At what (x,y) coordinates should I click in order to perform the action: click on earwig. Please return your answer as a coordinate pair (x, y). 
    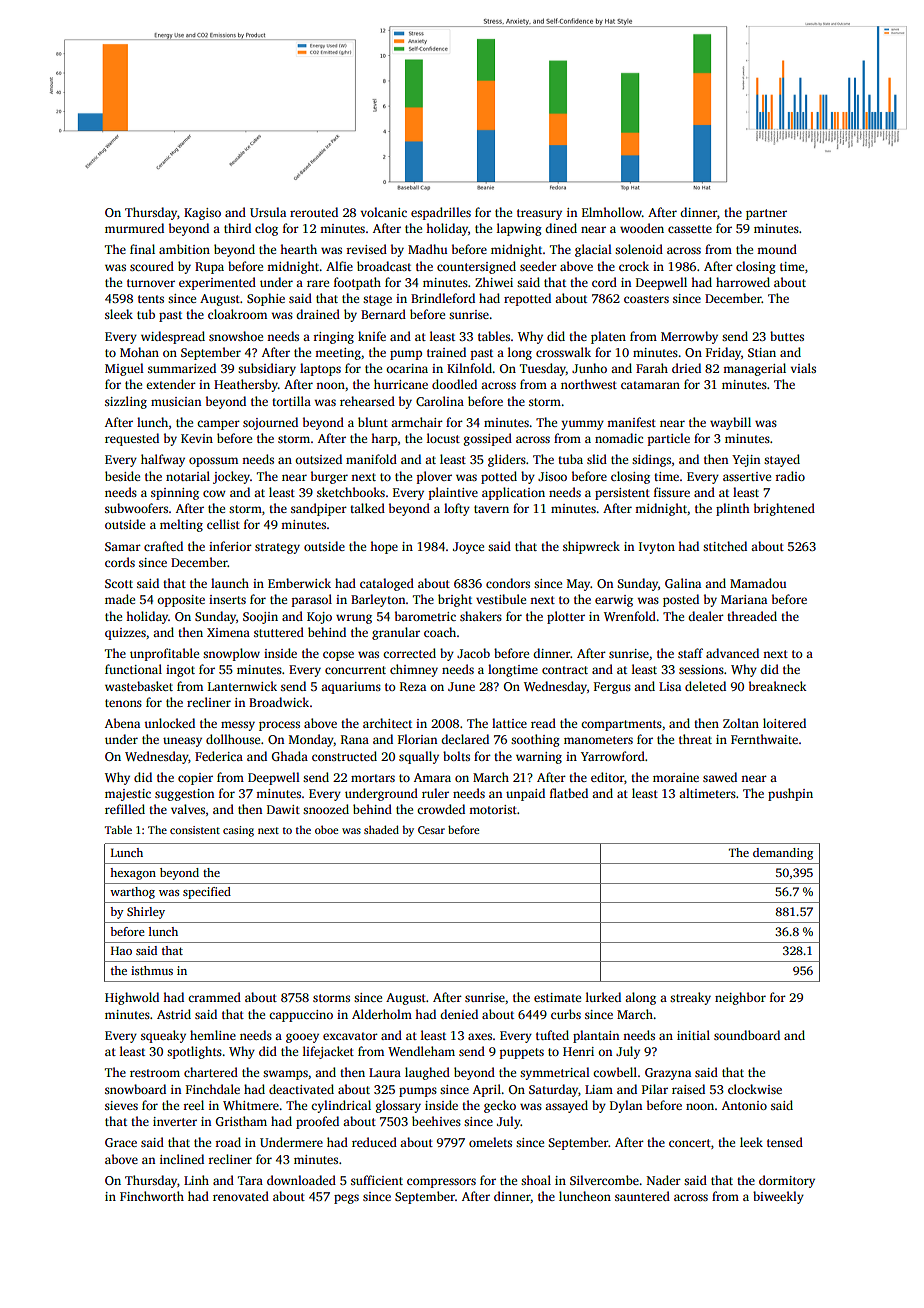
    Looking at the image, I should click on (614, 601).
